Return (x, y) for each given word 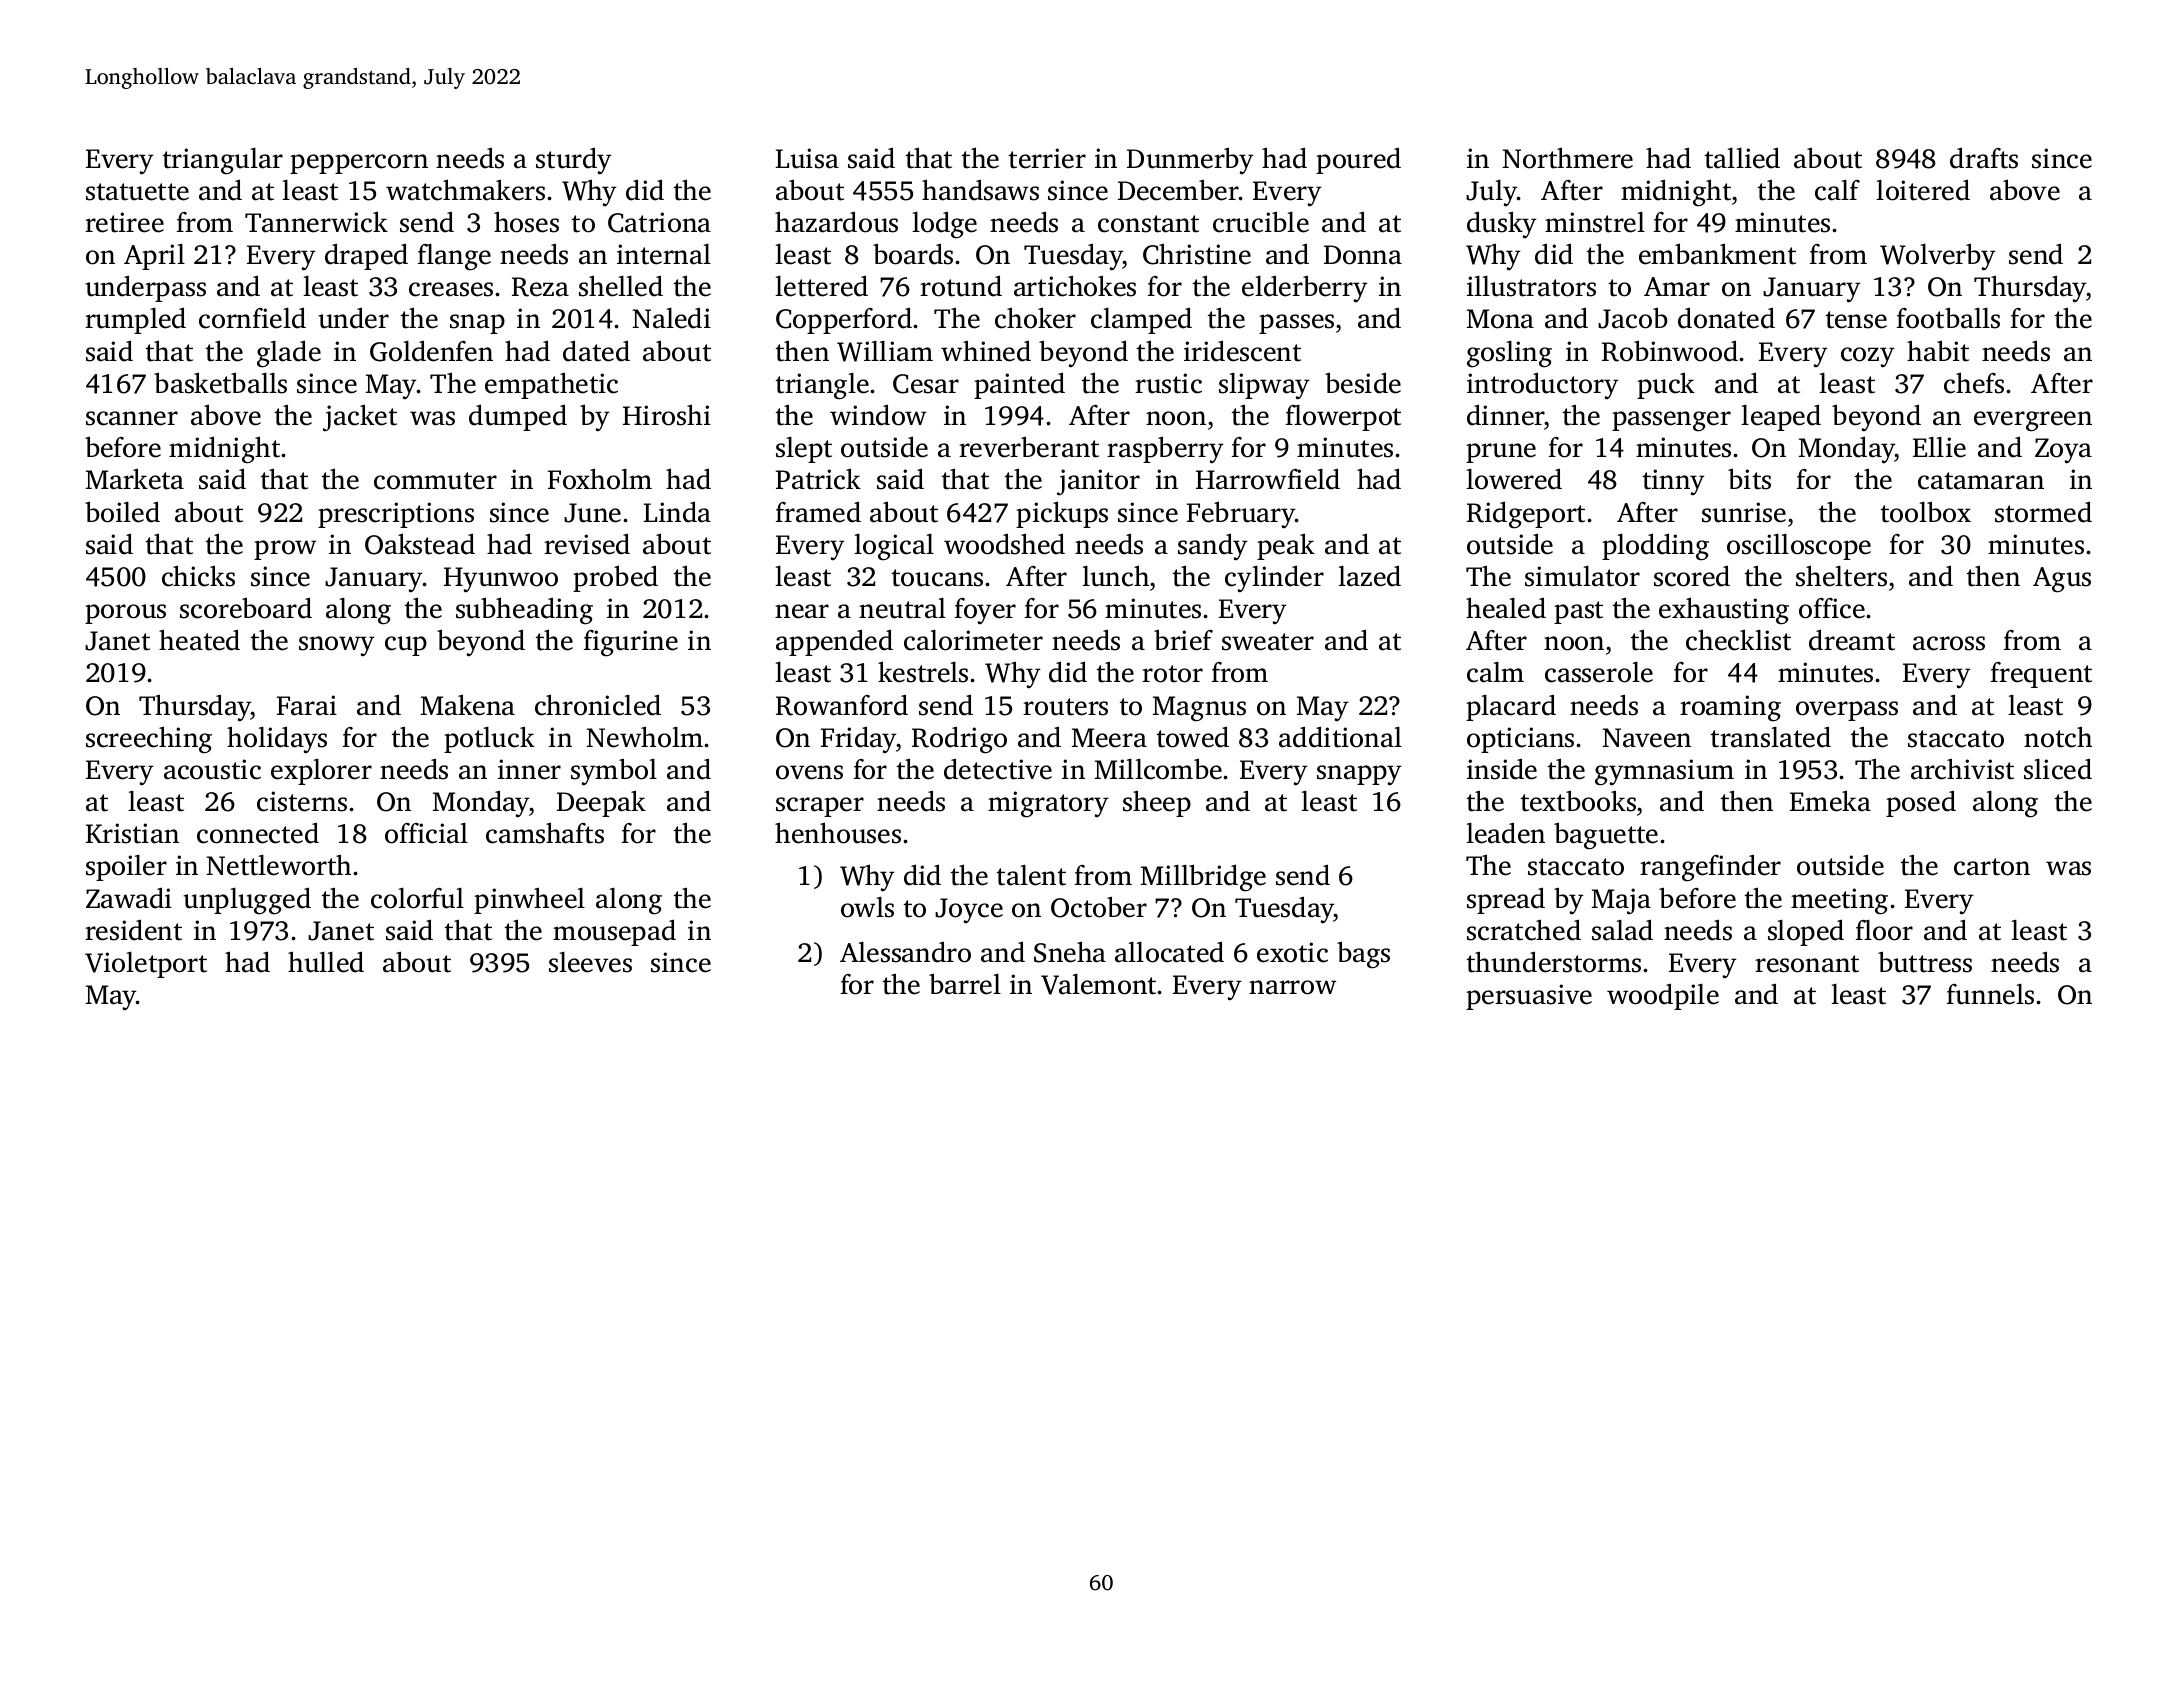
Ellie (1939, 447)
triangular (223, 161)
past (1578, 612)
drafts (1984, 158)
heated (199, 640)
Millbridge (1203, 878)
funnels (1990, 994)
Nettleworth (278, 865)
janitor (1098, 482)
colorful (417, 898)
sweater (1268, 642)
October (1099, 907)
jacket (360, 417)
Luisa (807, 158)
